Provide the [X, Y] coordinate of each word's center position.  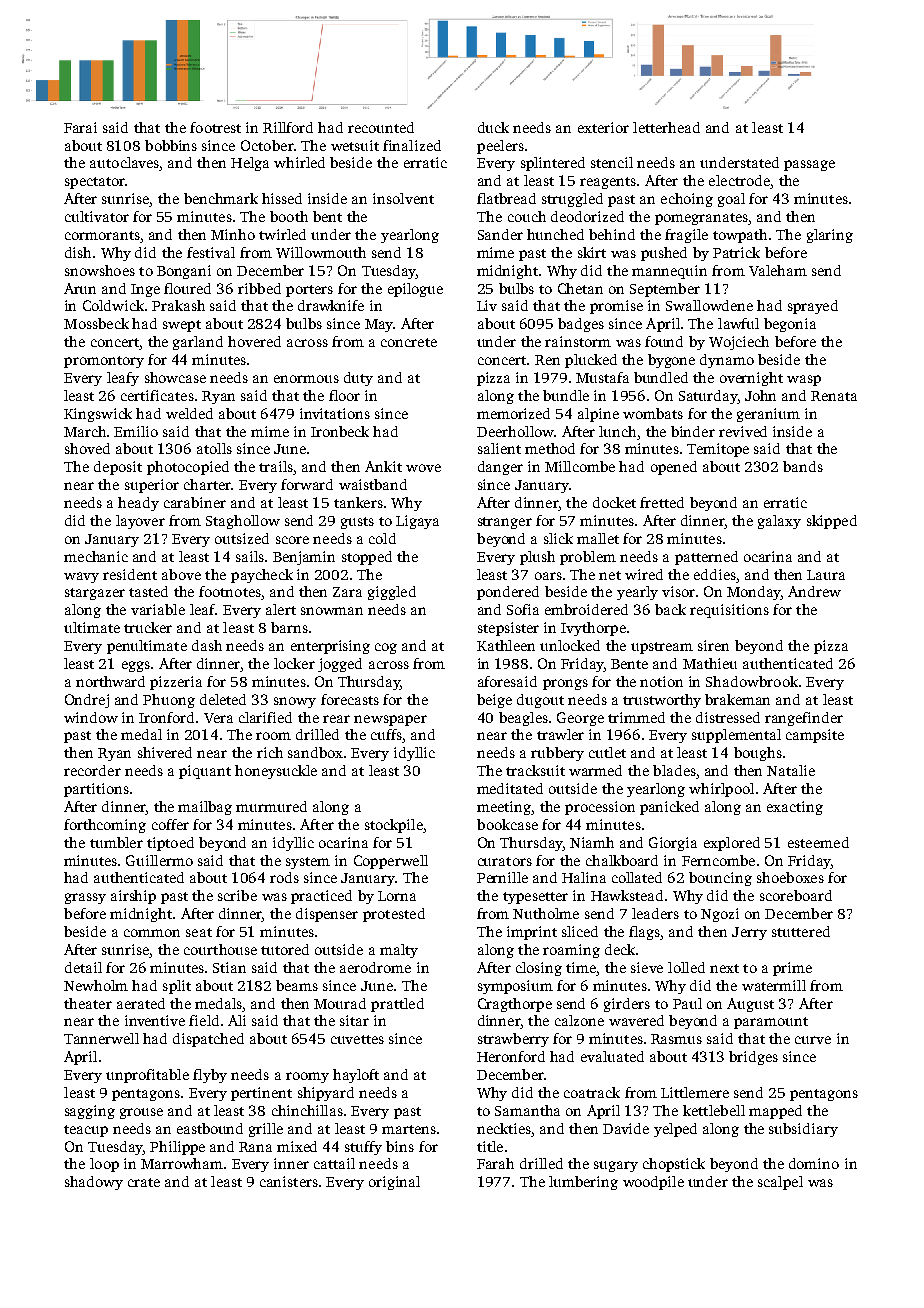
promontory [104, 362]
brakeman [737, 699]
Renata [834, 396]
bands [803, 466]
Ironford [166, 717]
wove [423, 468]
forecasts [350, 699]
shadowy [94, 1183]
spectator [95, 183]
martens [409, 1129]
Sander [500, 234]
